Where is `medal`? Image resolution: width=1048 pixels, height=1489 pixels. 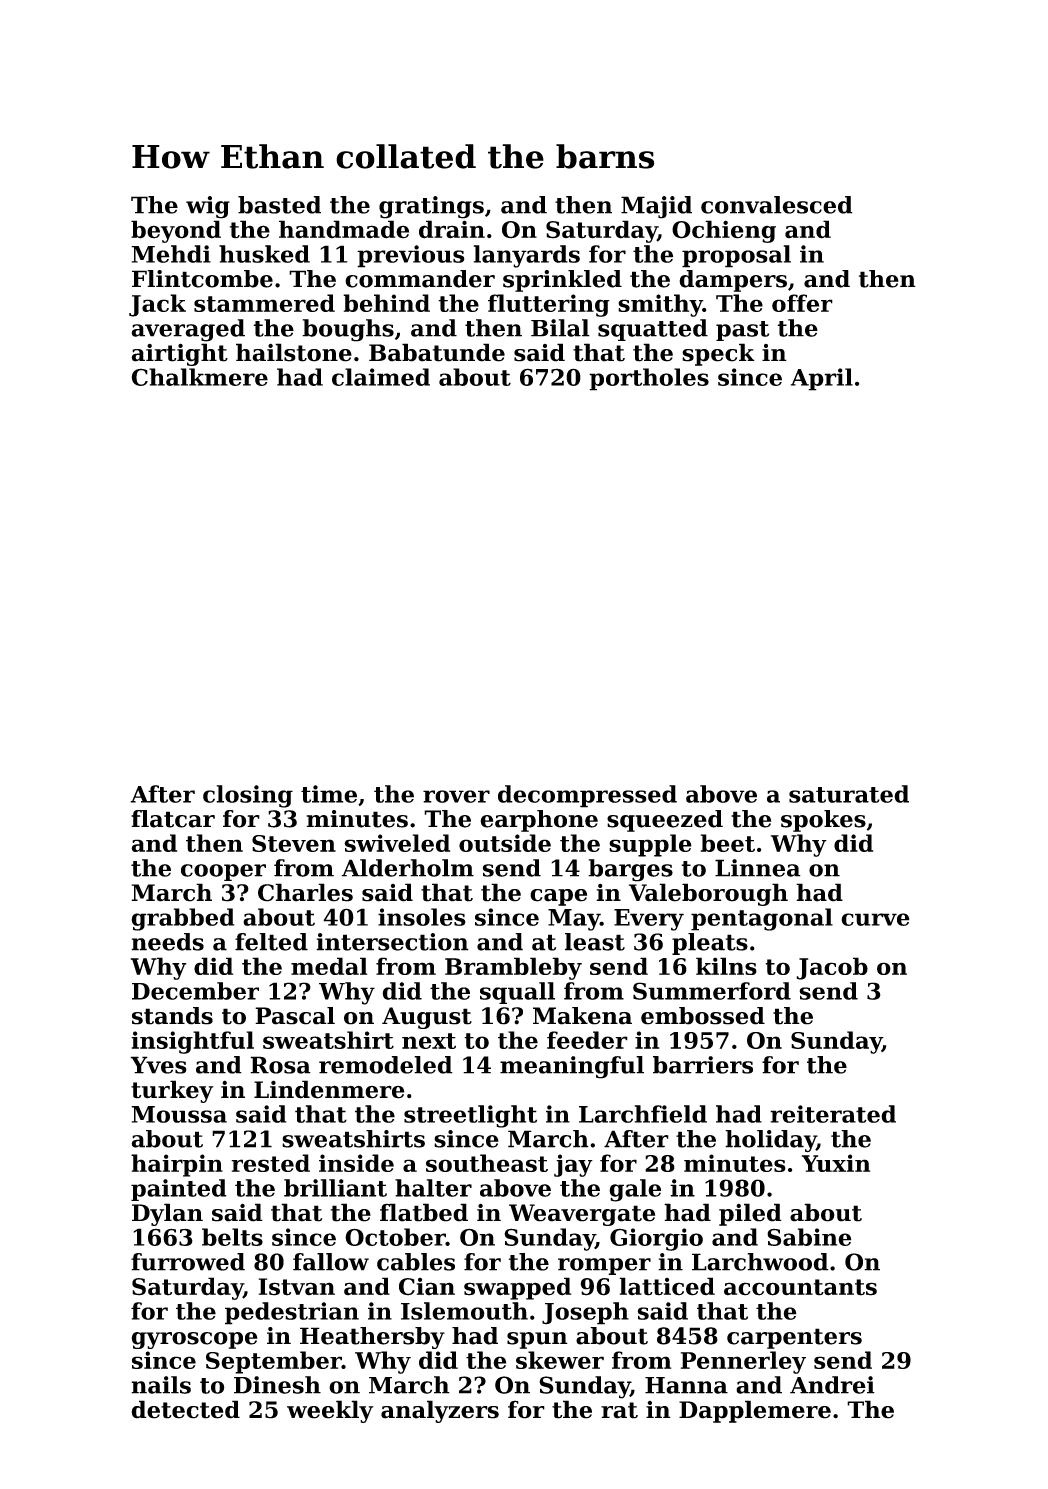 medal is located at coordinates (329, 966).
